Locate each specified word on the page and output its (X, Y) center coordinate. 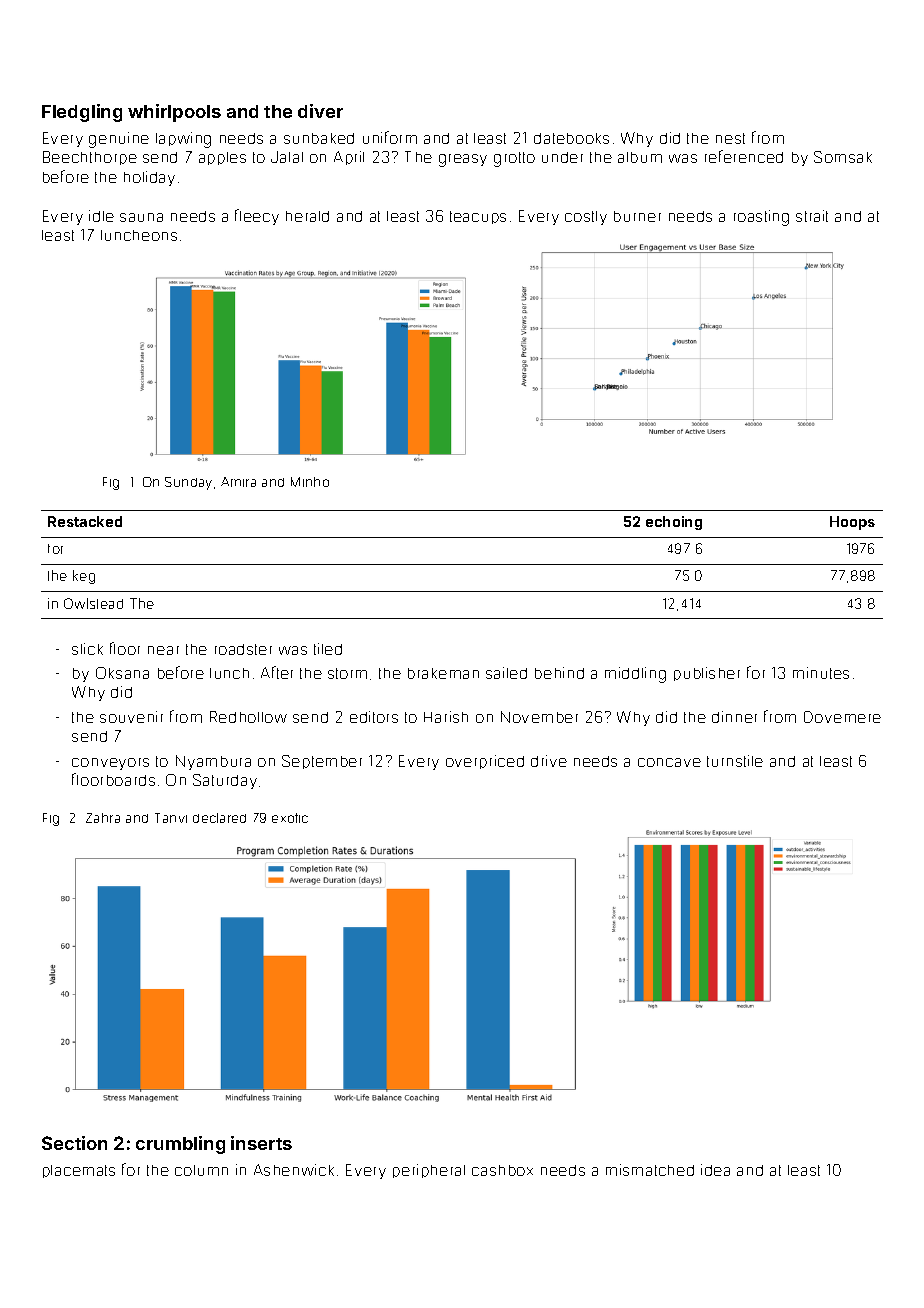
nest (730, 138)
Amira (238, 482)
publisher (707, 674)
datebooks (571, 138)
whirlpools (174, 113)
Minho (310, 482)
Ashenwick (294, 1170)
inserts (261, 1143)
